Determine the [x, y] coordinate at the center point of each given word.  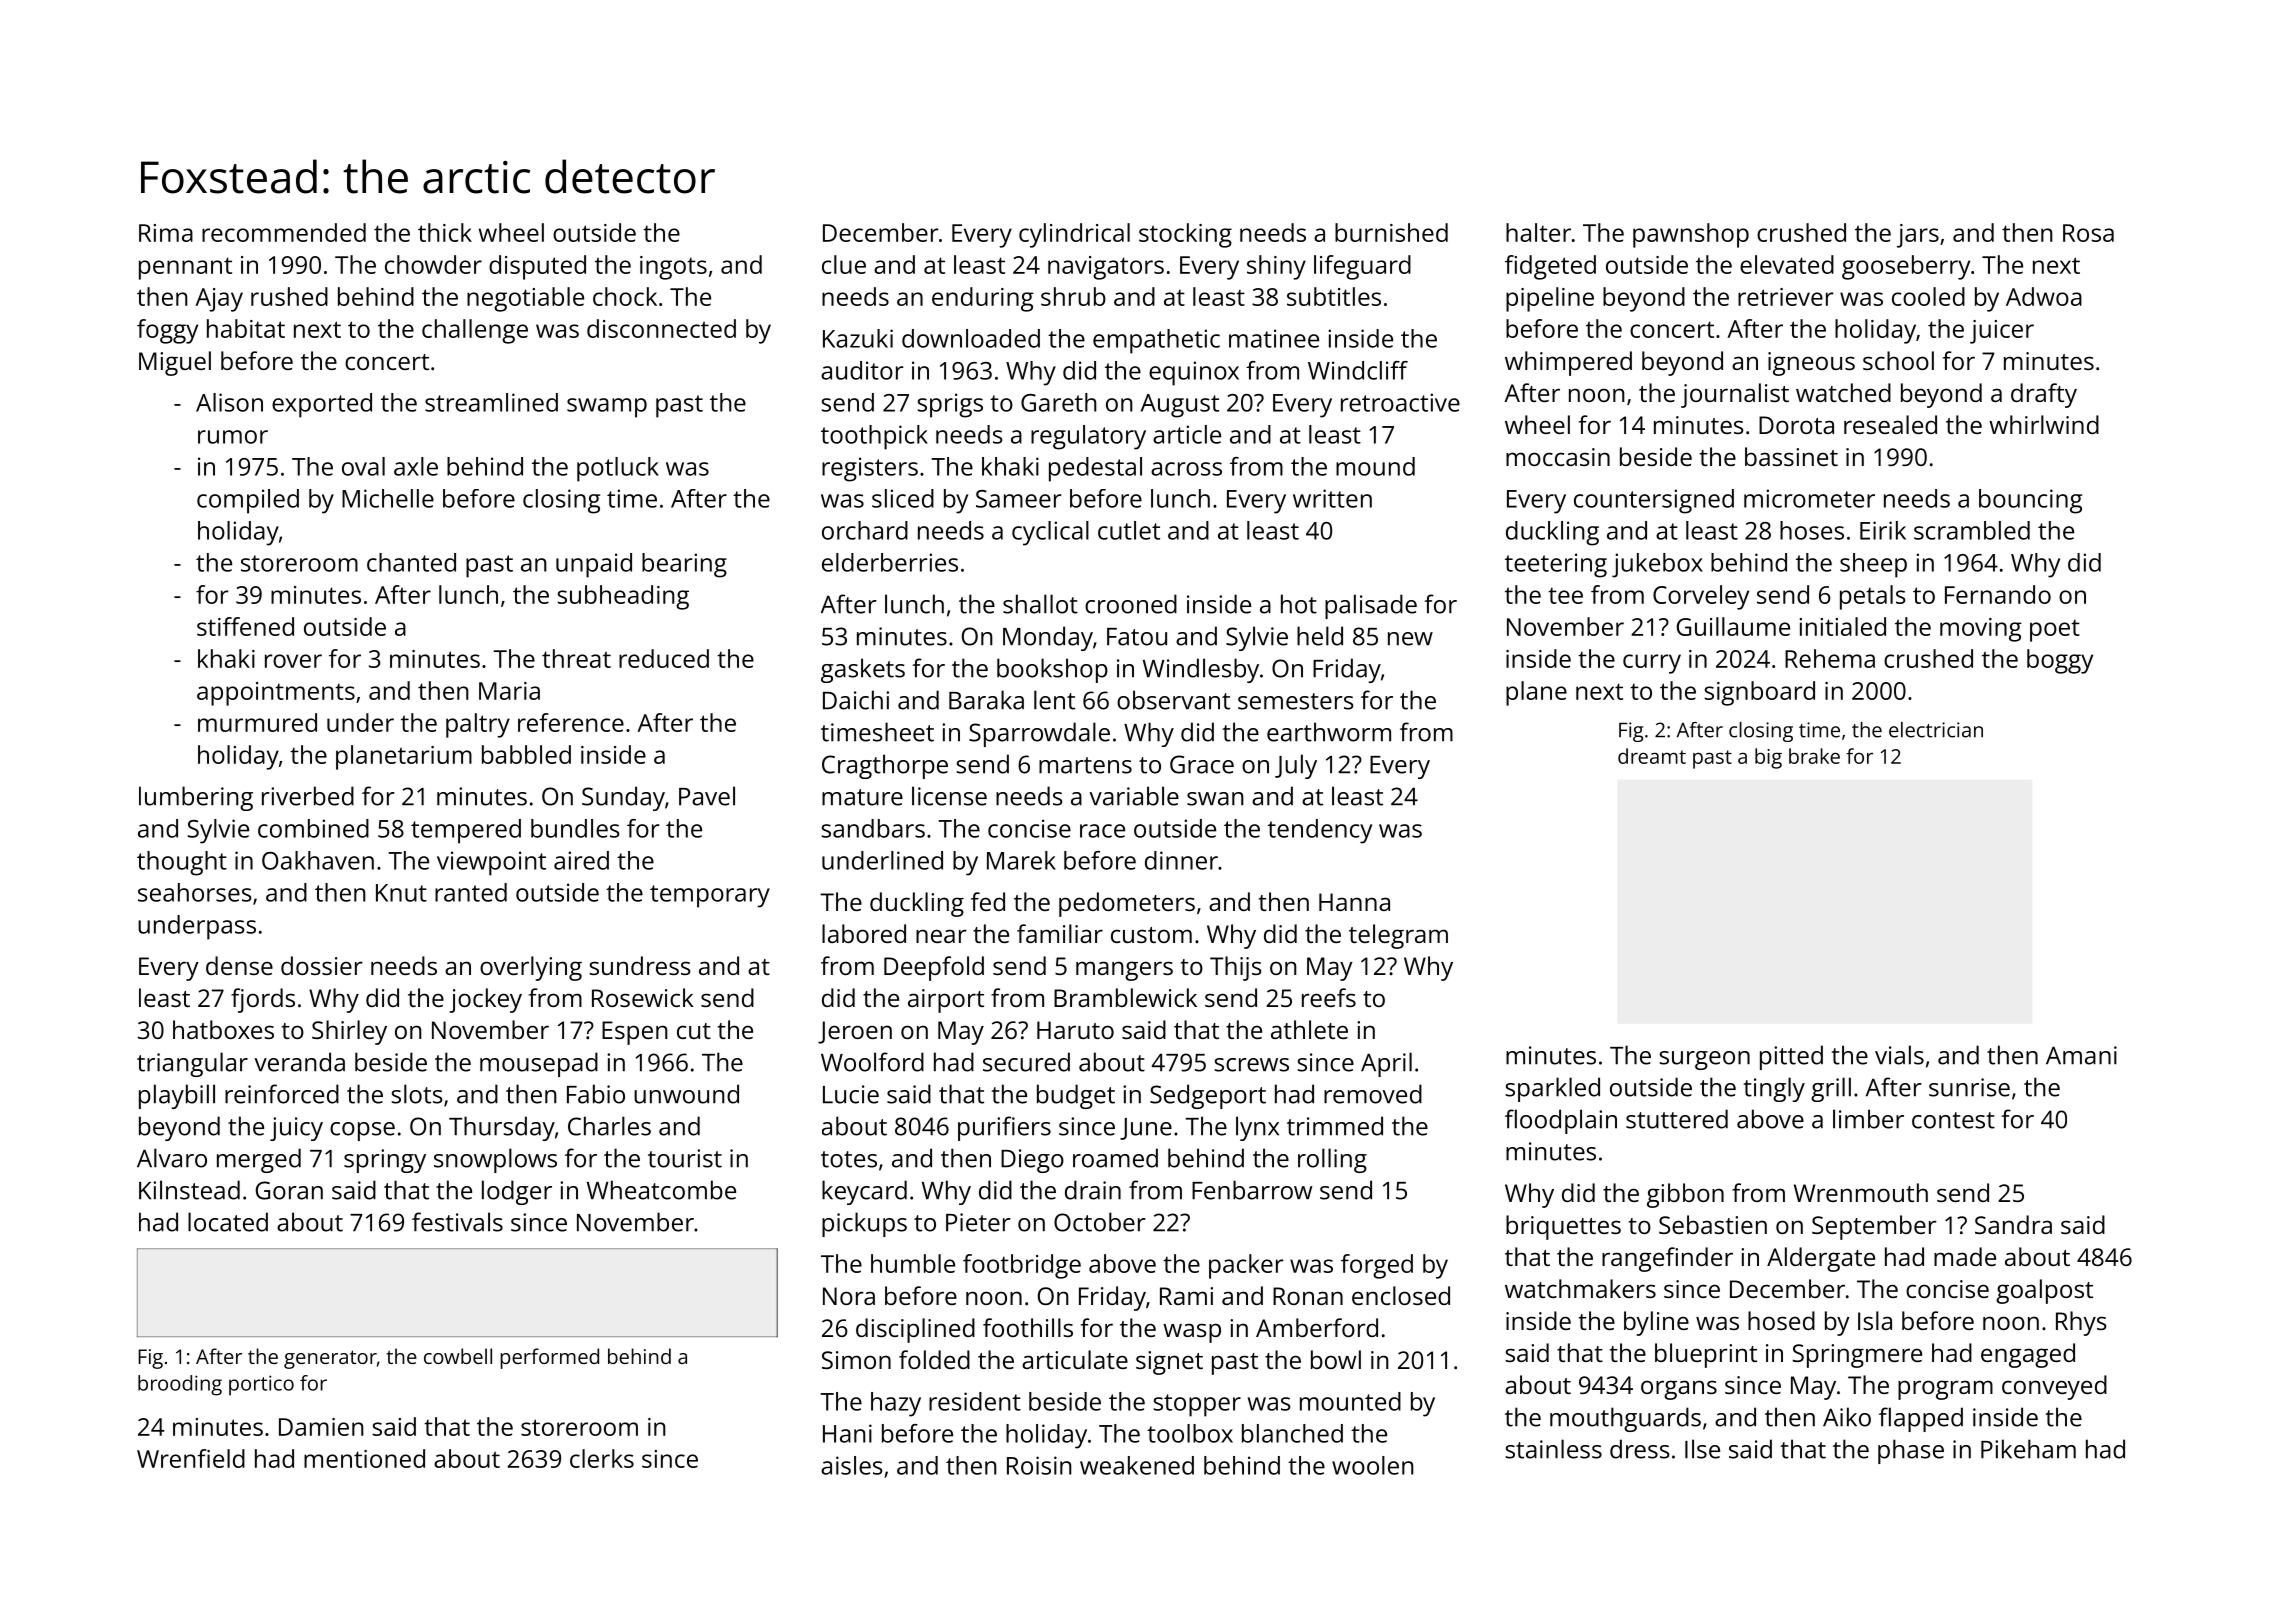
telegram [1398, 936]
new [1410, 639]
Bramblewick [1125, 997]
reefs [1329, 997]
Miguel [175, 363]
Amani [2081, 1055]
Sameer [1018, 499]
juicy [296, 1129]
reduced [664, 658]
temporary [710, 896]
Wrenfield [191, 1458]
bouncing [2030, 501]
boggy [2060, 661]
